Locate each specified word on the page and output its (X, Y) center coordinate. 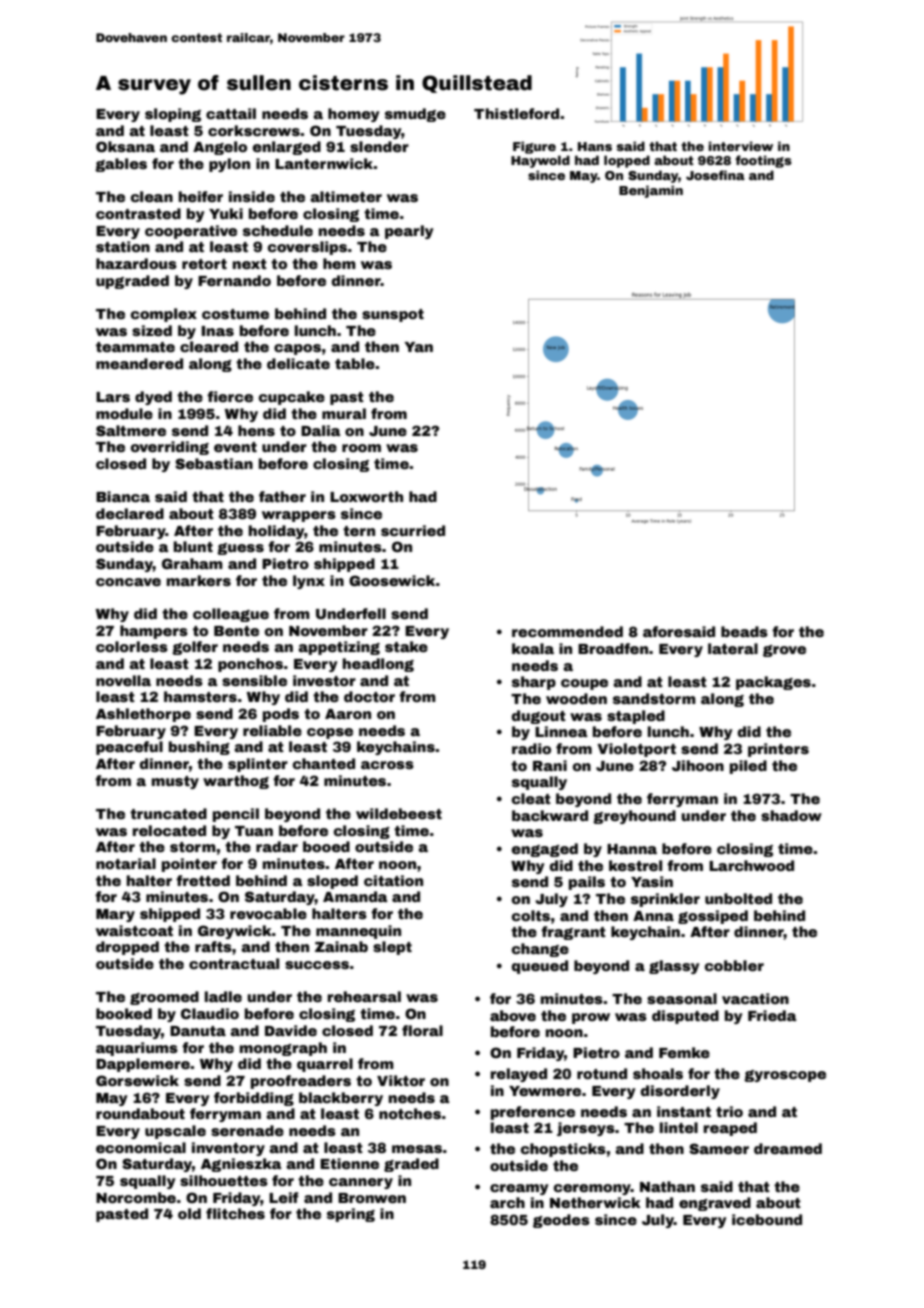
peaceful (129, 748)
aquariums (137, 1049)
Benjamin (651, 191)
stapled (636, 717)
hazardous (136, 263)
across (387, 765)
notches (410, 1113)
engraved (715, 1204)
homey (354, 115)
